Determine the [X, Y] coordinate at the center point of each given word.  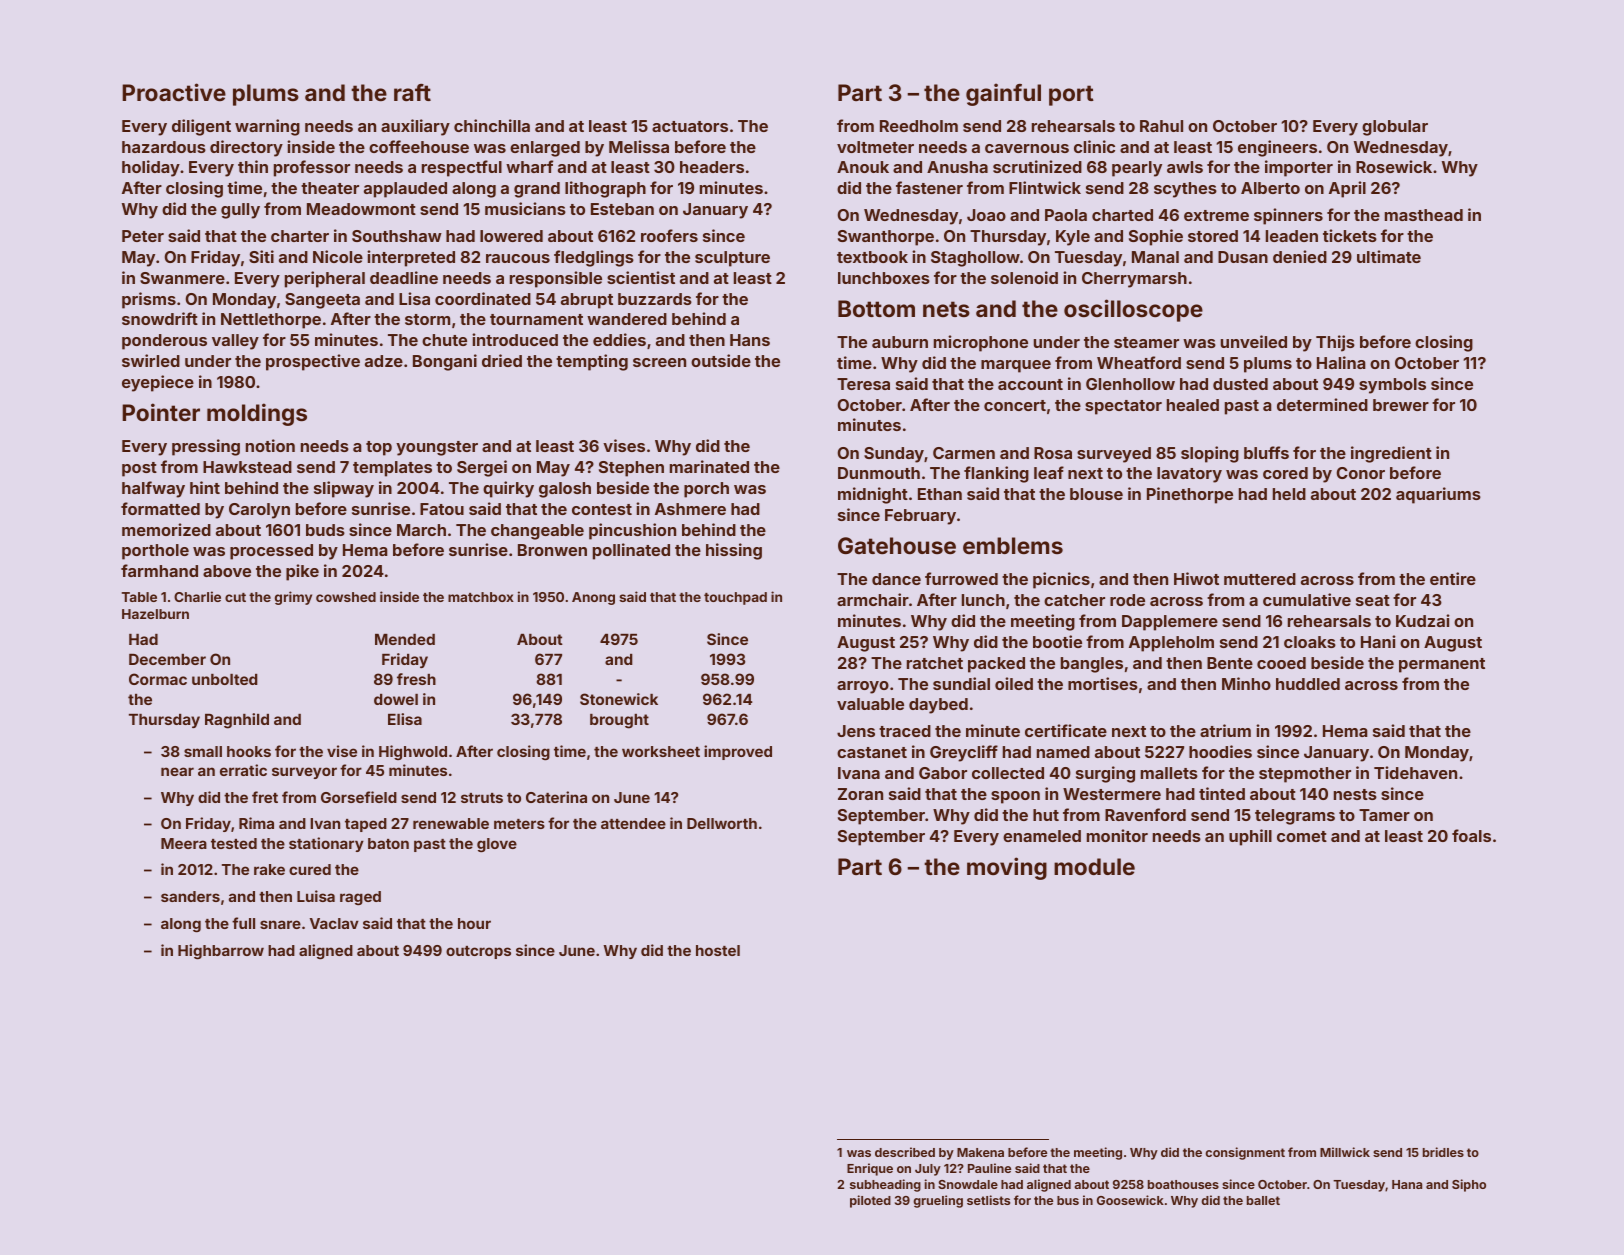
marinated [709, 466]
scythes [1185, 190]
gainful [1003, 94]
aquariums [1438, 495]
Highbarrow [221, 951]
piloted [870, 1201]
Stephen [631, 469]
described [905, 1152]
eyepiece [158, 383]
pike [302, 572]
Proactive [174, 92]
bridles [1443, 1152]
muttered [1260, 579]
